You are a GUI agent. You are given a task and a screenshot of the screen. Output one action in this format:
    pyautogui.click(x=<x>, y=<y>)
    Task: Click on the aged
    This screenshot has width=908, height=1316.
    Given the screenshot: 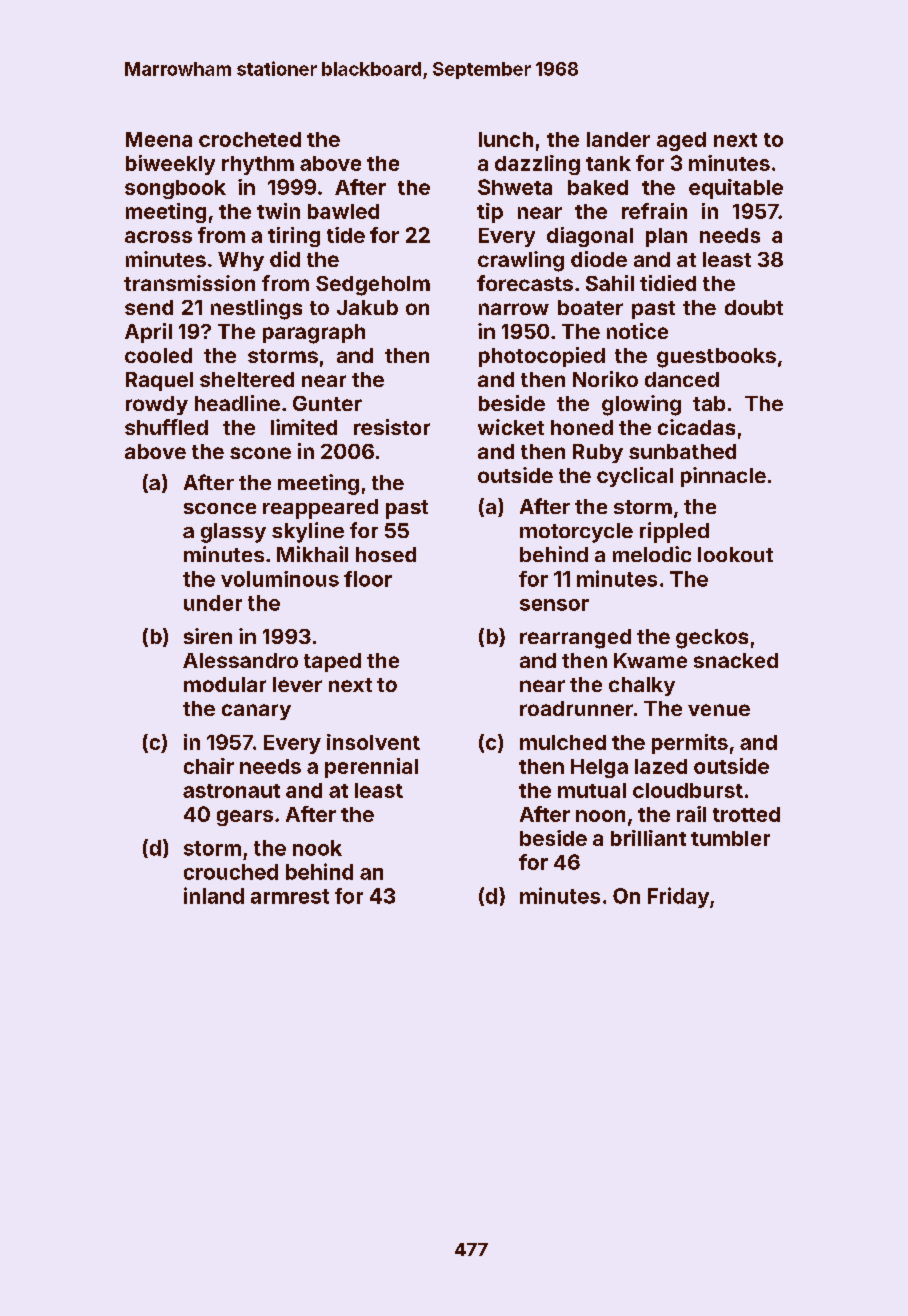 What is the action you would take?
    pyautogui.click(x=681, y=141)
